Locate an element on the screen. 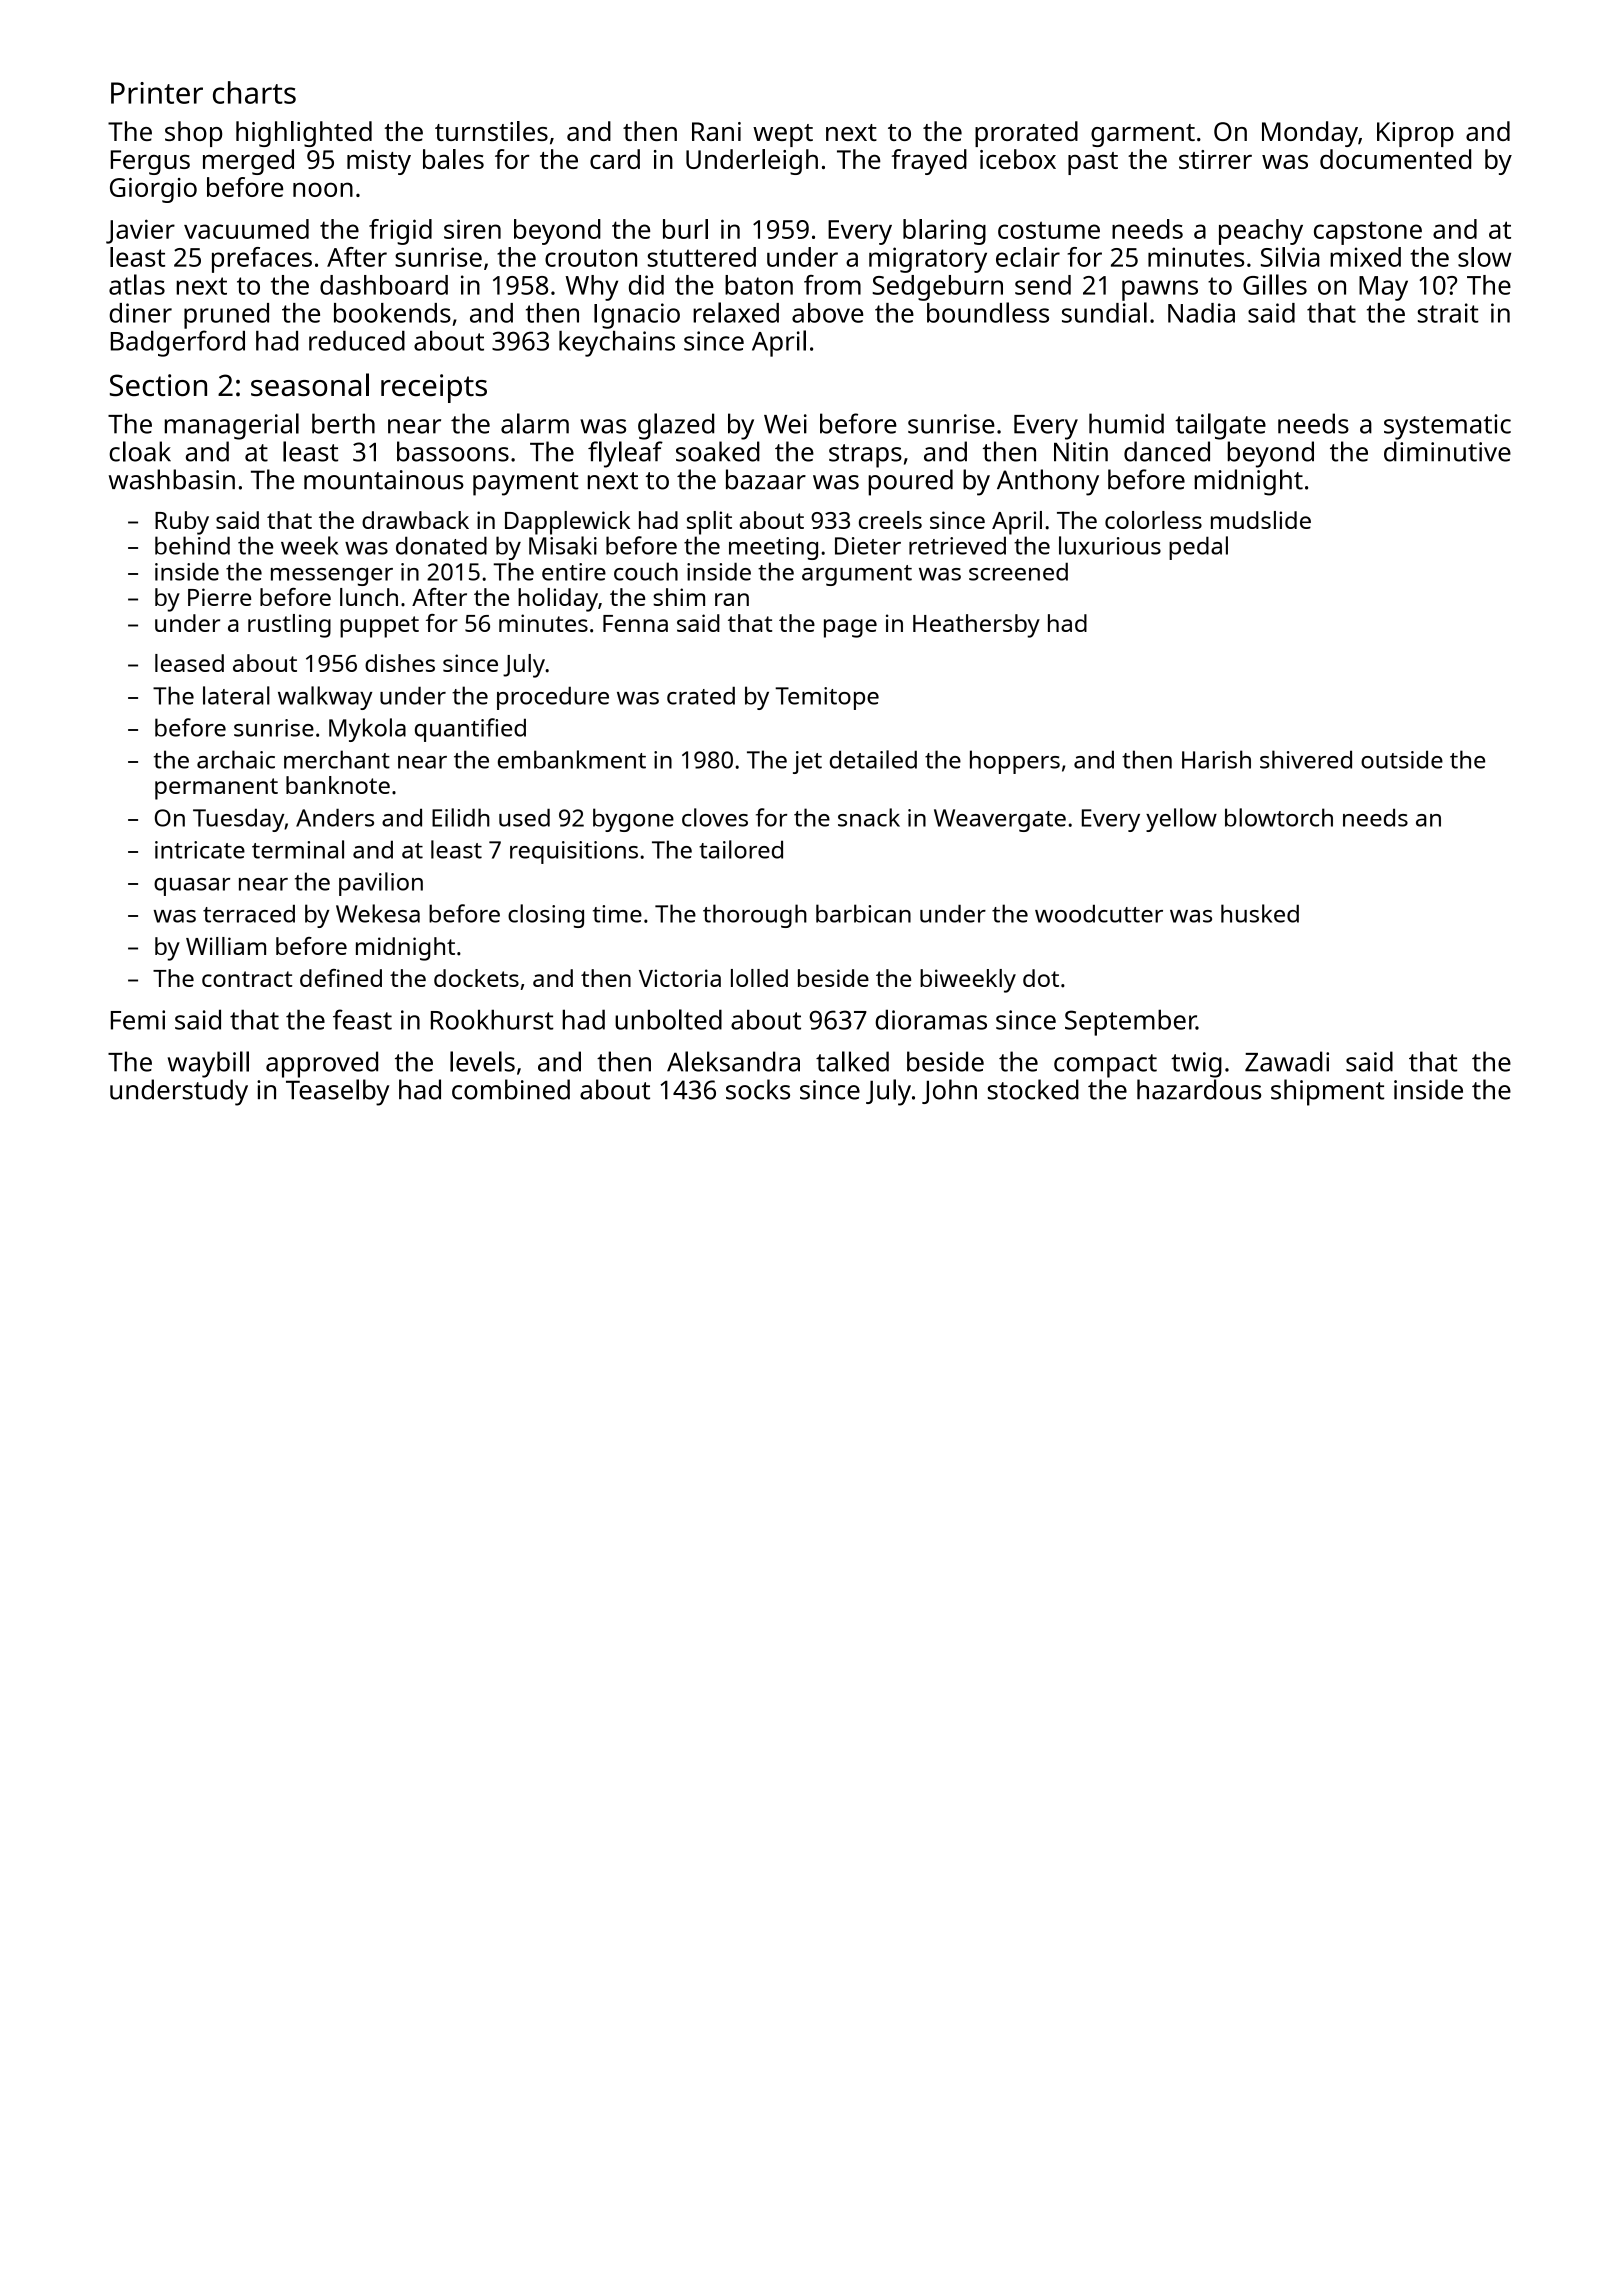 This screenshot has height=2292, width=1620. shipment is located at coordinates (1327, 1092).
